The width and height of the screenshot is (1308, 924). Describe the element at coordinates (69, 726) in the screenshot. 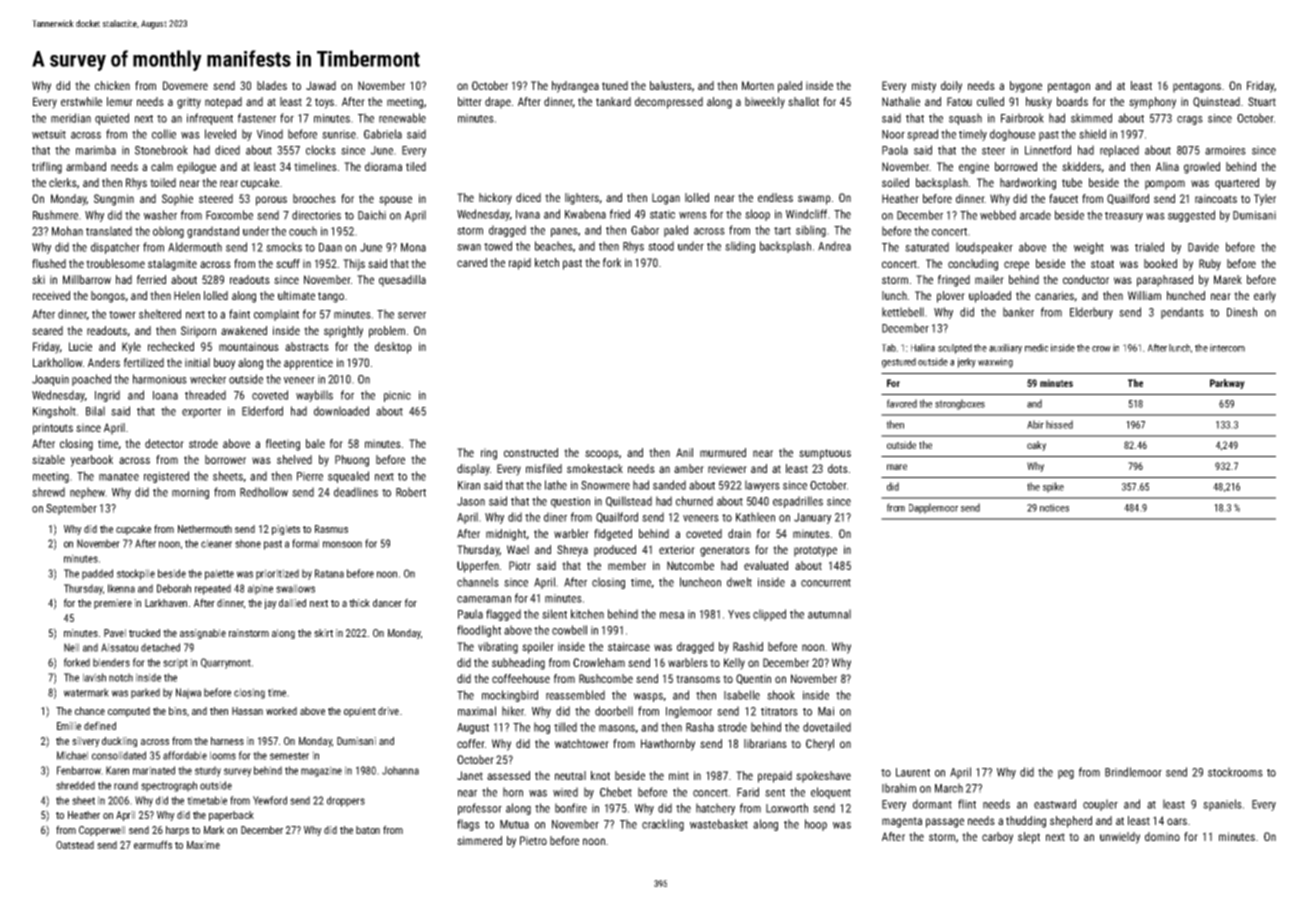

I see `Emilie` at that location.
